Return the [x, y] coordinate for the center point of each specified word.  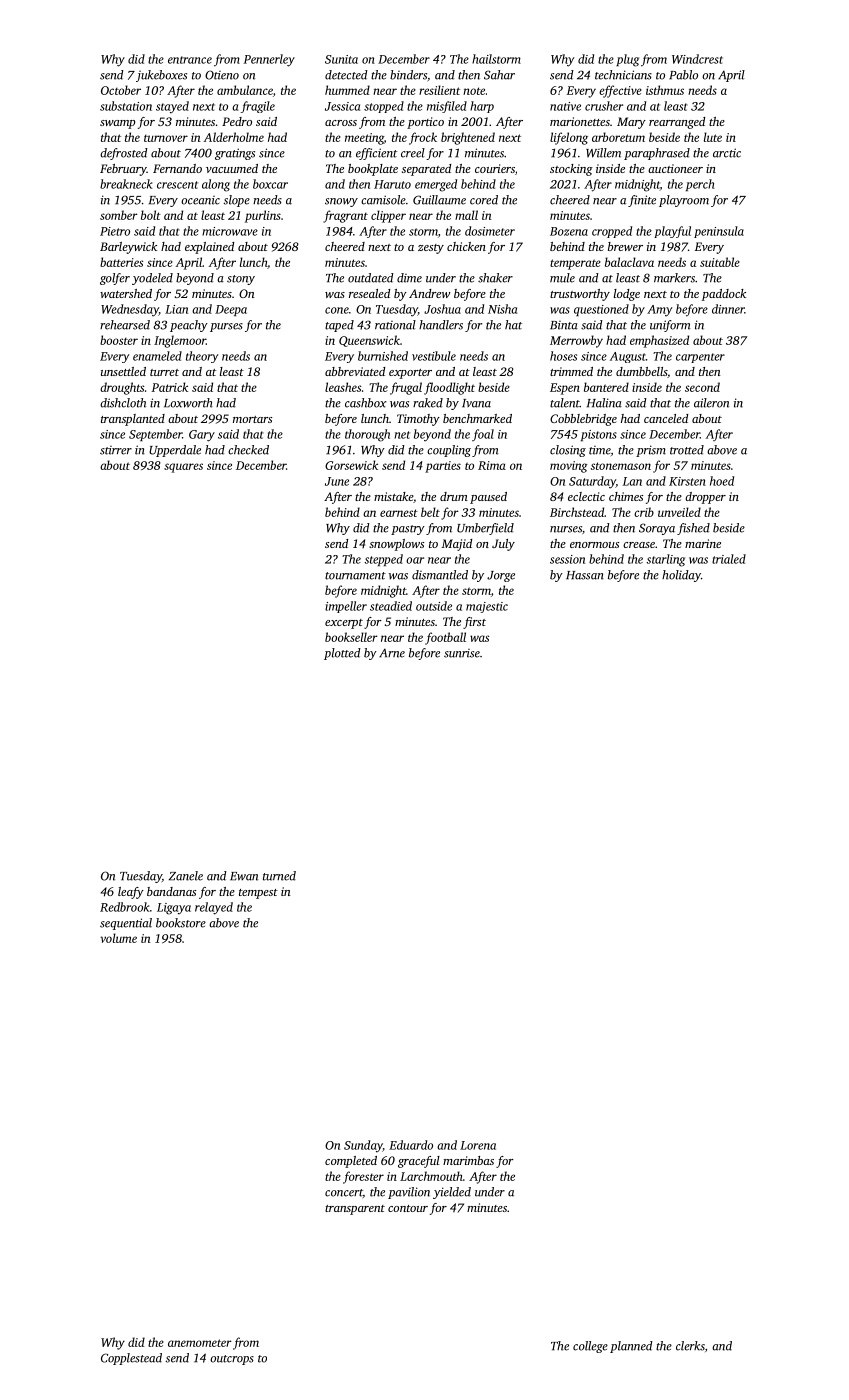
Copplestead [131, 1359]
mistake [393, 496]
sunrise [462, 653]
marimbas [468, 1160]
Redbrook [125, 907]
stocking [571, 170]
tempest [258, 894]
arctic [727, 153]
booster [119, 340]
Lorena [478, 1145]
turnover [166, 138]
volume [118, 938]
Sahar [499, 75]
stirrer [116, 450]
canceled [666, 418]
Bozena [569, 231]
